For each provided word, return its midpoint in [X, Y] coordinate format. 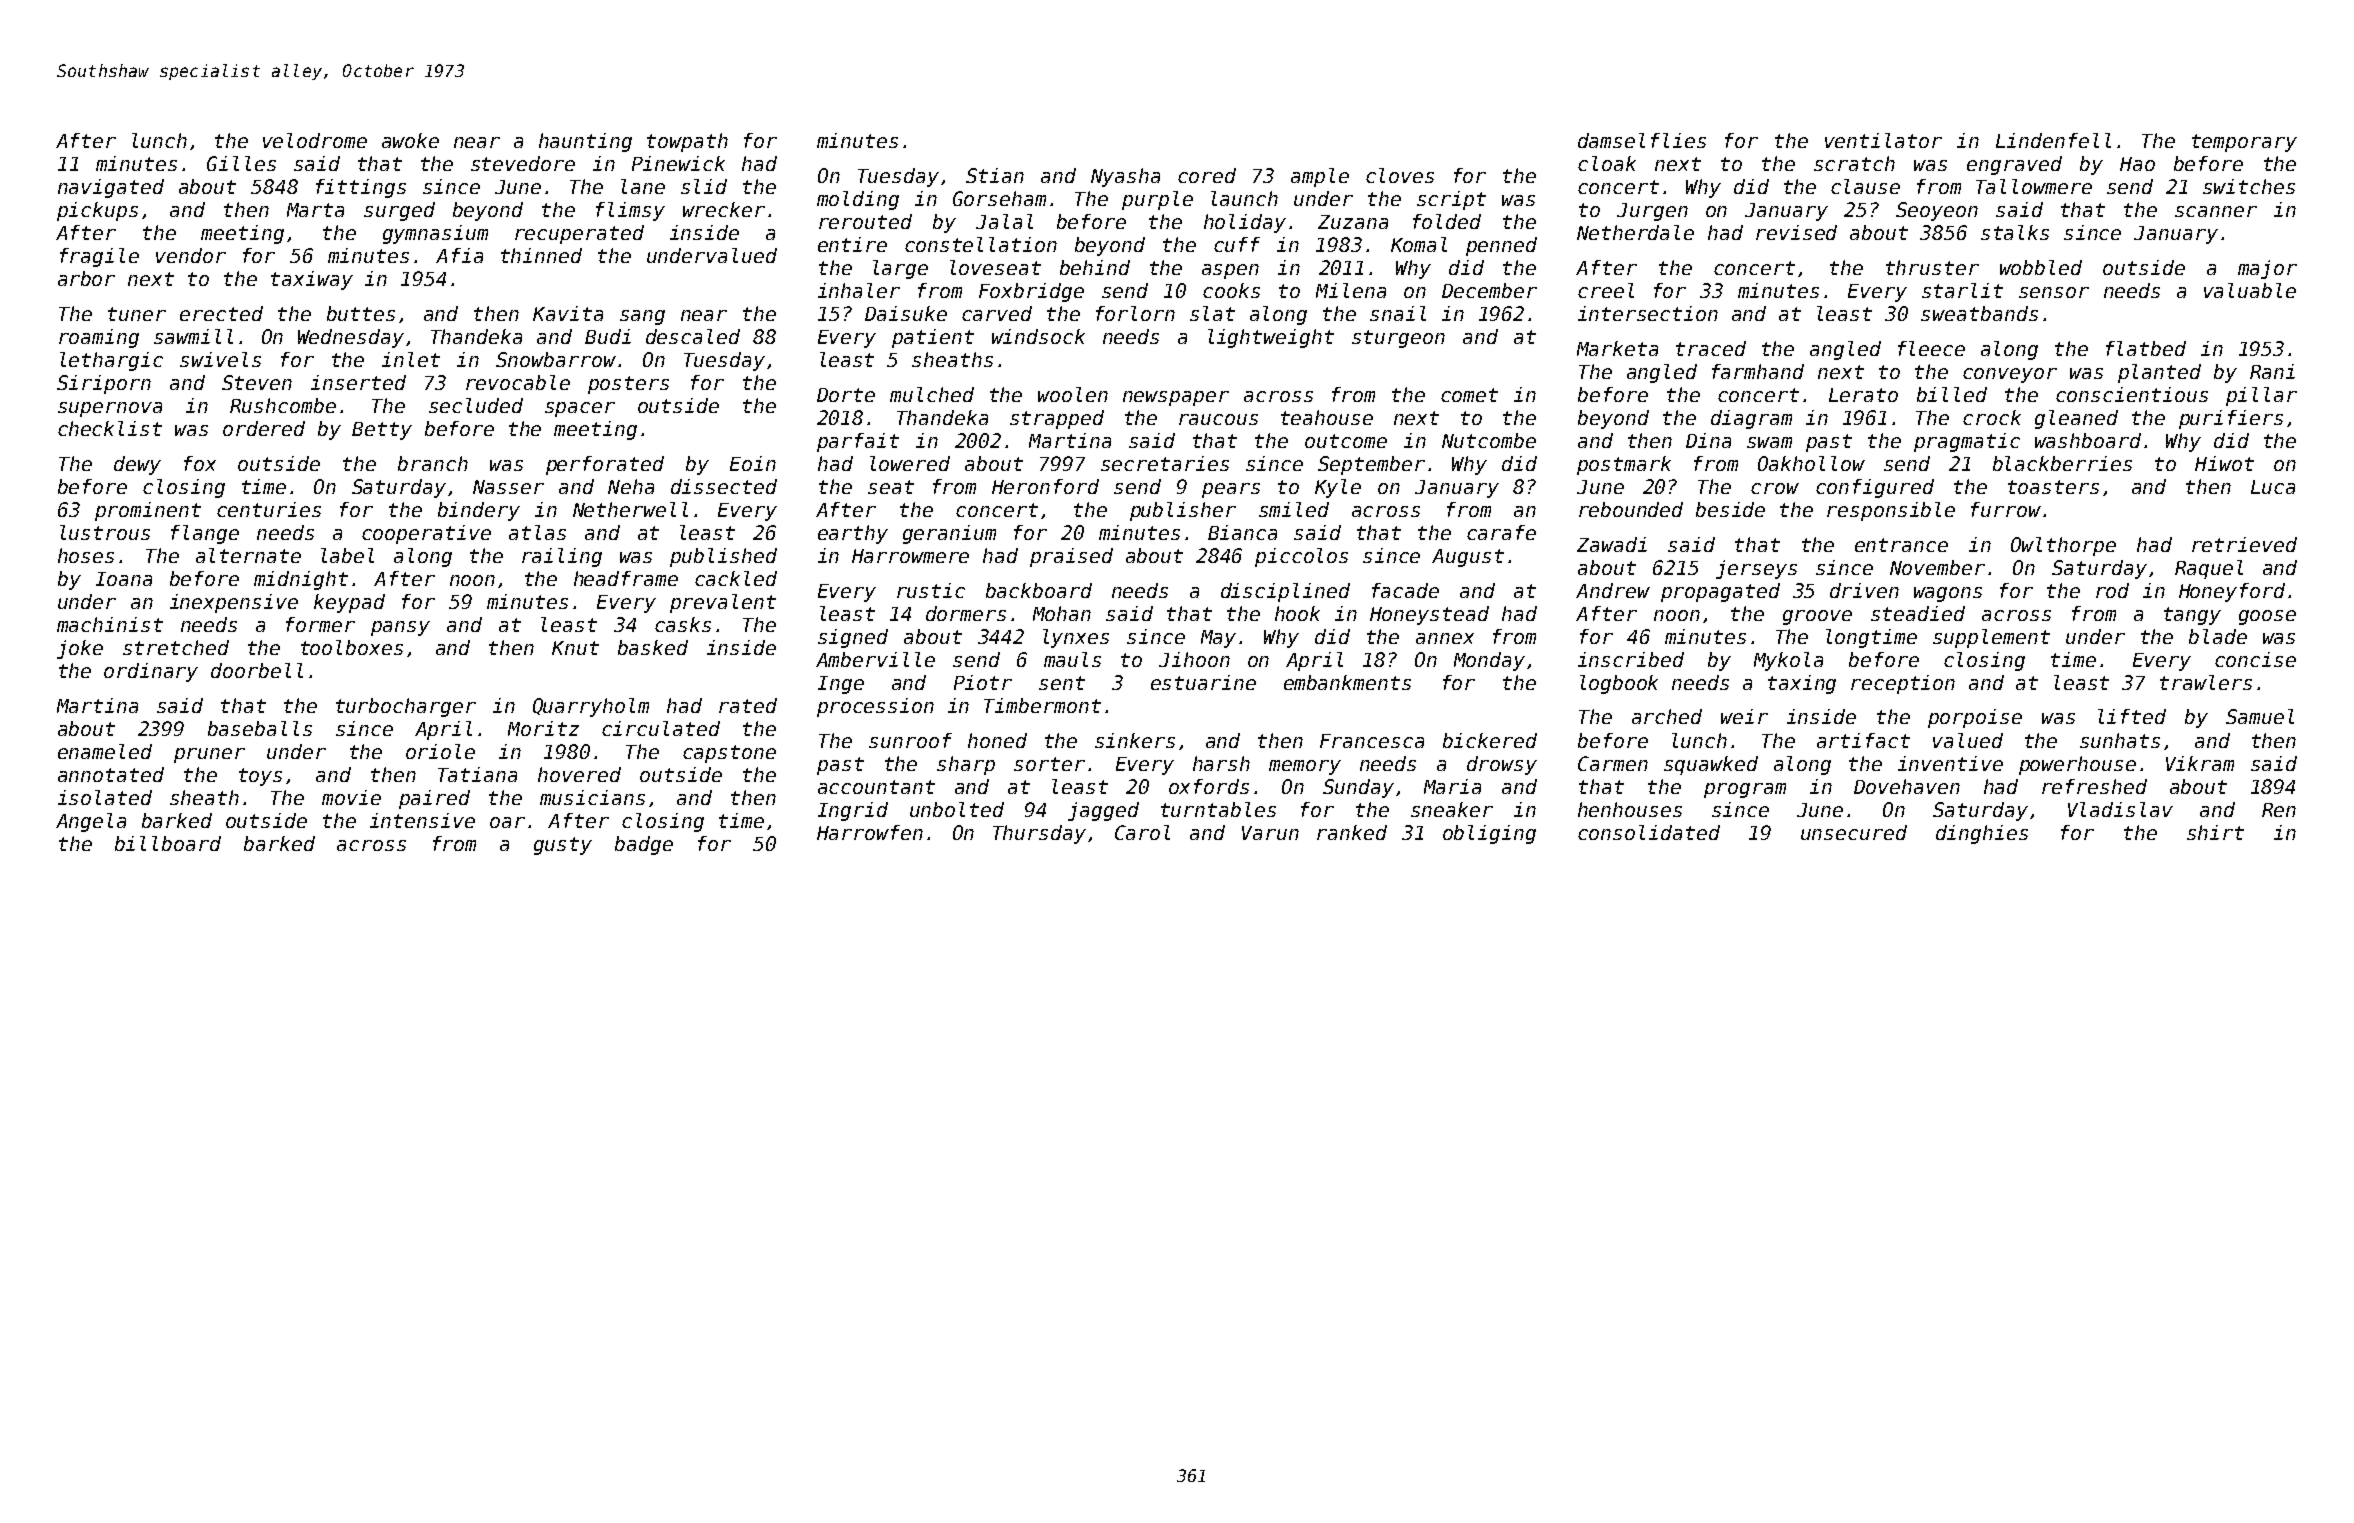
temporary [2244, 143]
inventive [1950, 763]
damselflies [1642, 140]
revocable [518, 382]
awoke [410, 140]
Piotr [983, 682]
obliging [1489, 834]
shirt [2215, 832]
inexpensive [234, 603]
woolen [1073, 394]
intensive [422, 820]
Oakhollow [1811, 463]
